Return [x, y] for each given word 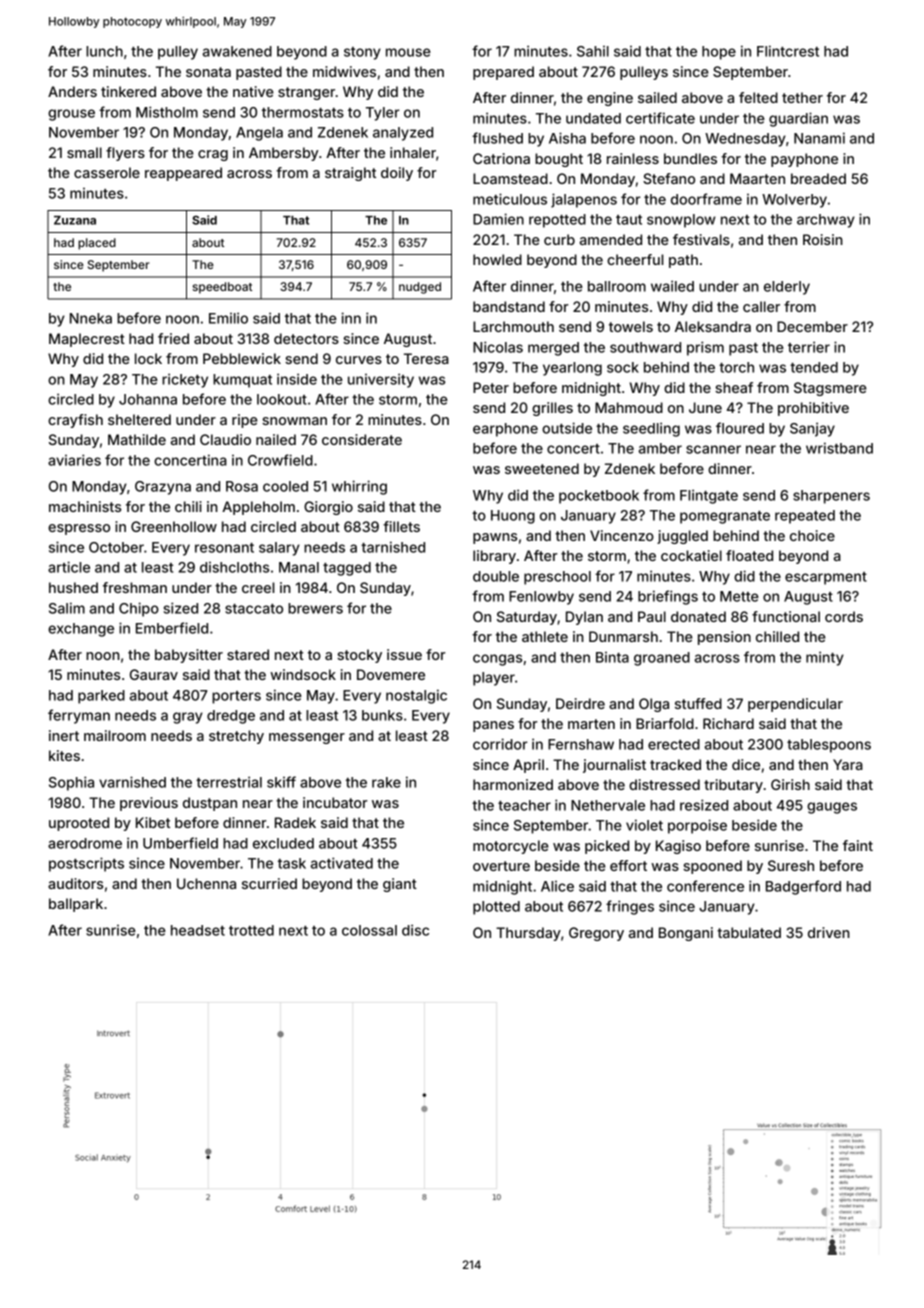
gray [188, 718]
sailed [657, 97]
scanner [713, 449]
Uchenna [206, 883]
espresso [79, 529]
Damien [498, 219]
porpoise [697, 826]
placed [97, 244]
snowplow [681, 221]
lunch [104, 51]
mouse [408, 52]
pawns [495, 538]
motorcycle [511, 847]
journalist [614, 766]
